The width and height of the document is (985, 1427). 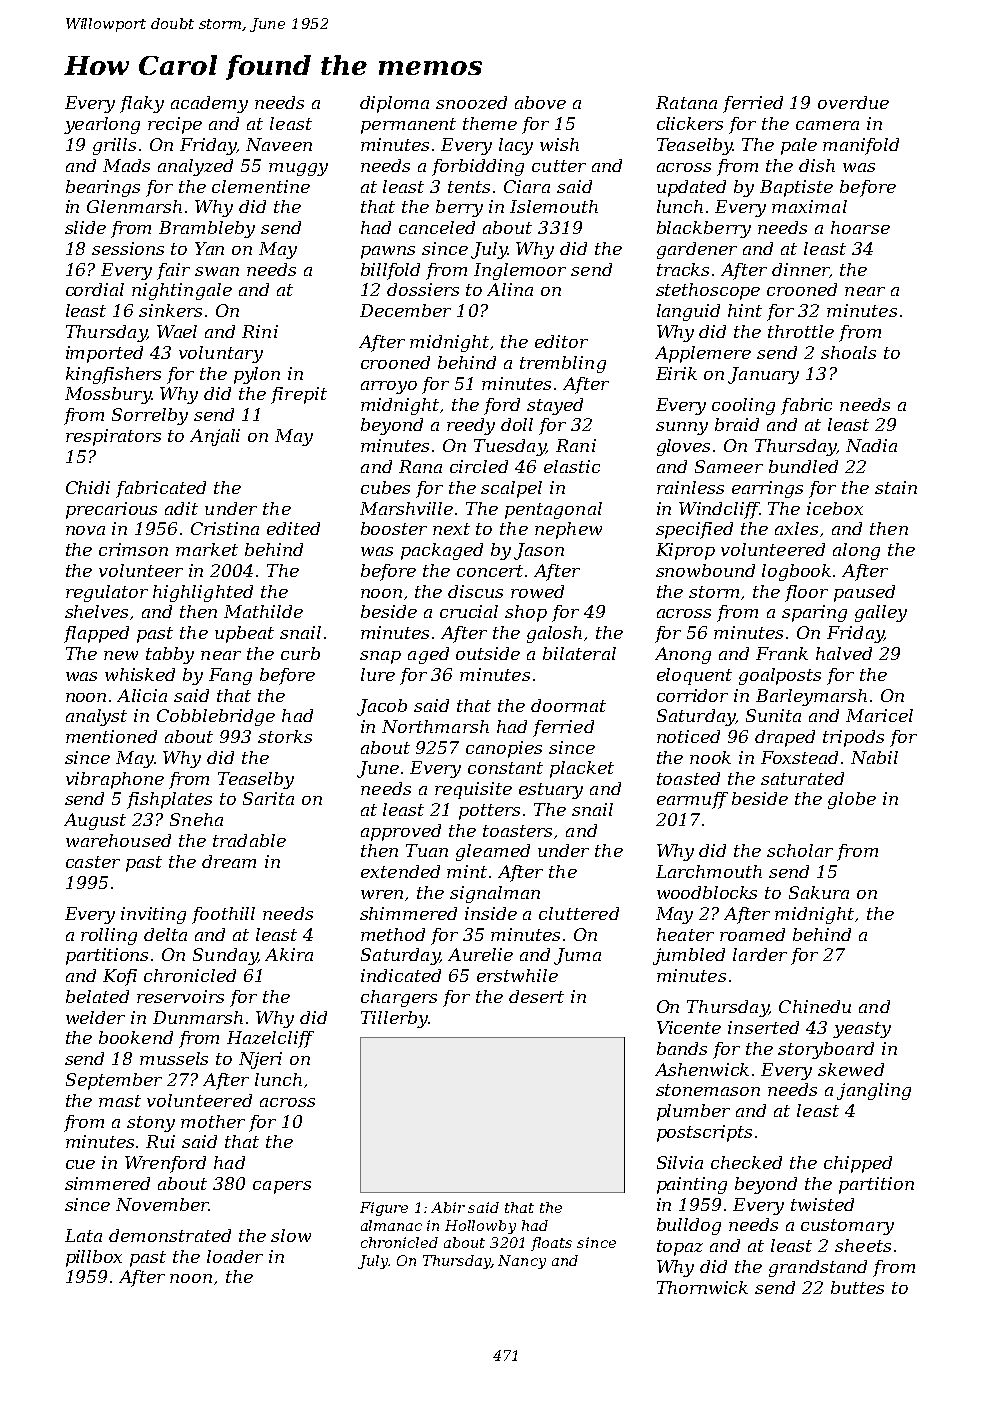 I want to click on desert, so click(x=536, y=996).
